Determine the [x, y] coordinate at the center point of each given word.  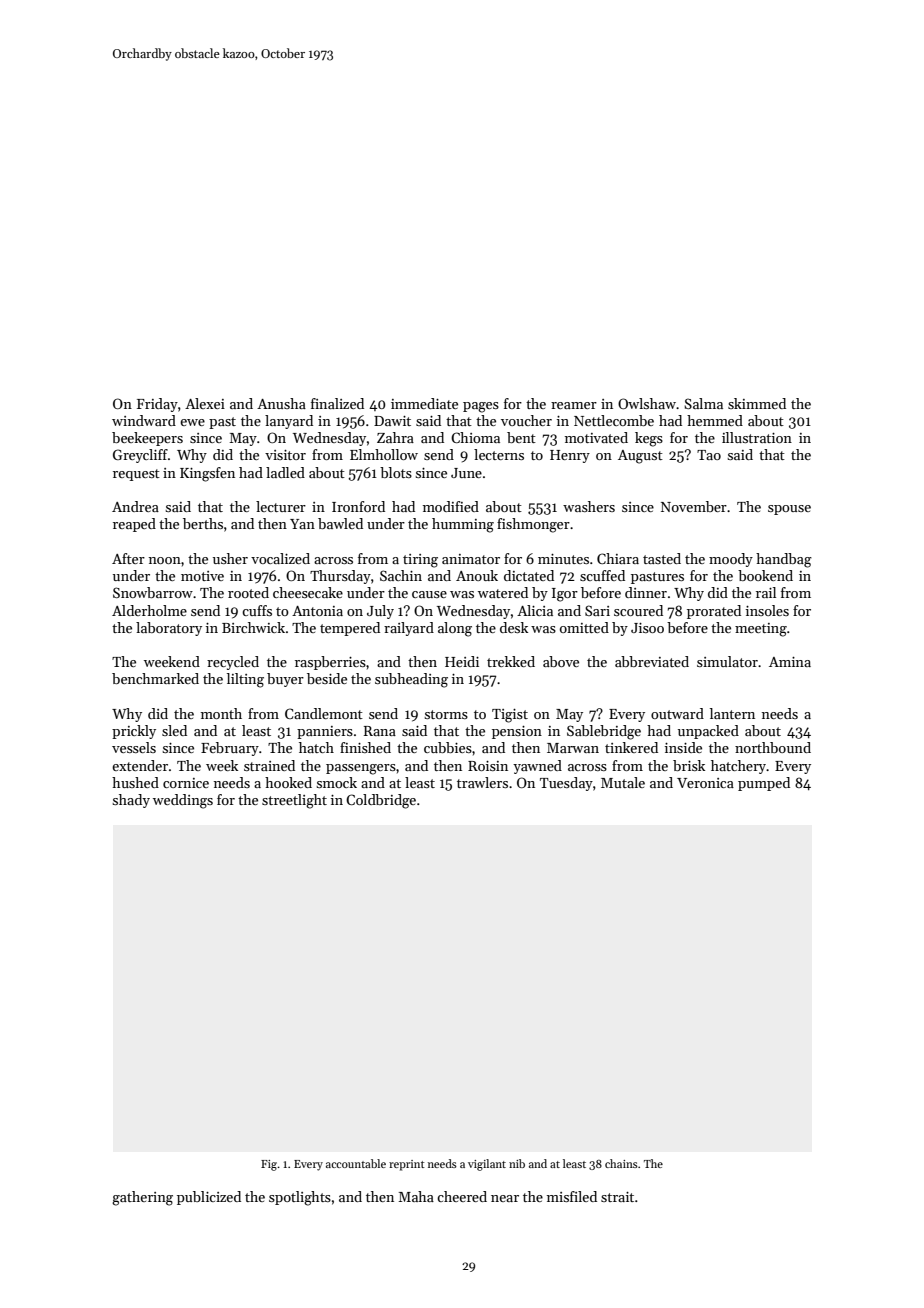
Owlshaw [647, 403]
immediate [424, 403]
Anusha [281, 403]
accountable [356, 1163]
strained [269, 765]
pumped [764, 784]
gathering [142, 1198]
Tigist [510, 716]
